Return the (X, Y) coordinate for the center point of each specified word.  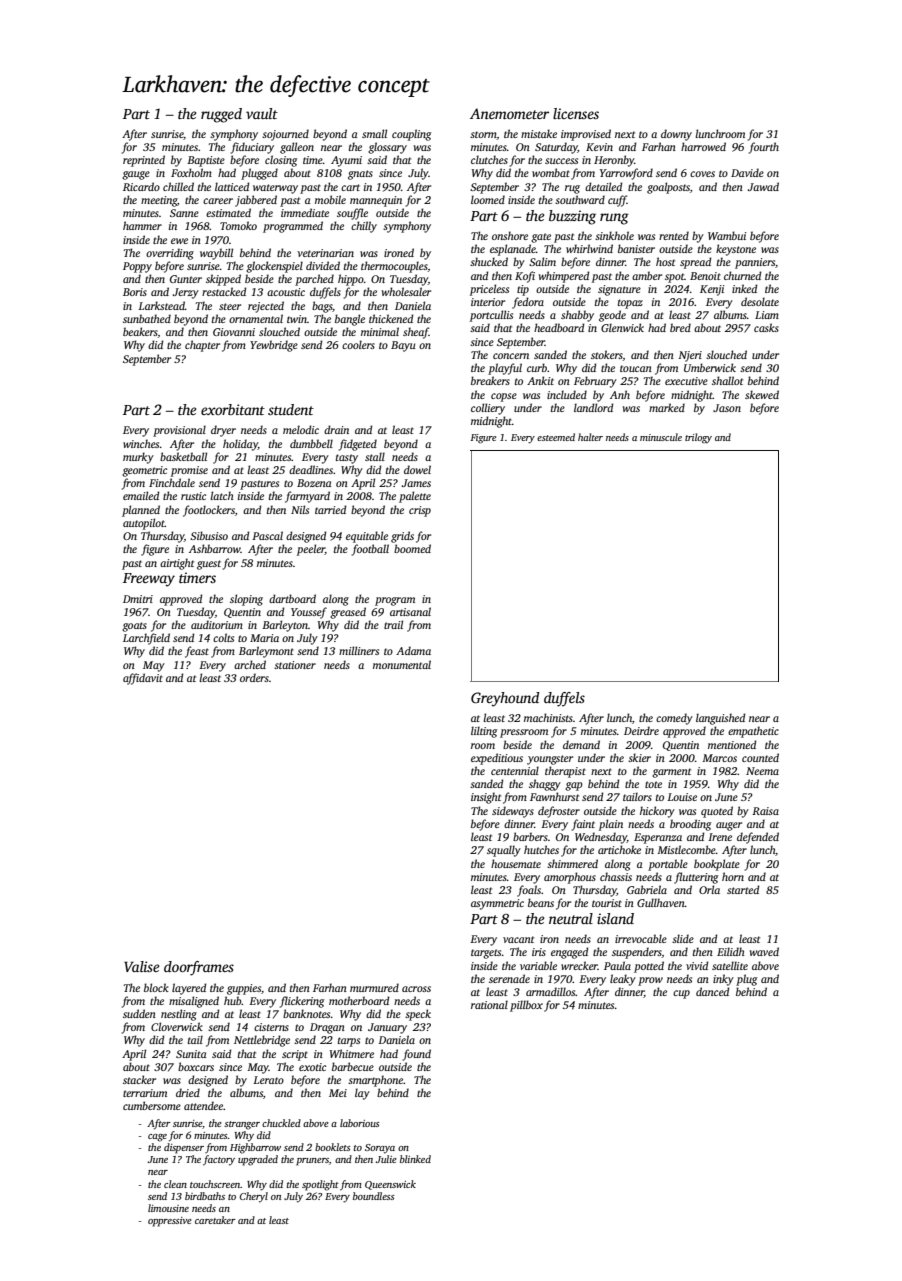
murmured (374, 987)
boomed (412, 548)
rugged (221, 115)
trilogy (698, 438)
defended (758, 838)
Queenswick (390, 1185)
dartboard (292, 598)
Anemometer (509, 113)
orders (254, 677)
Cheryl (254, 1197)
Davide (747, 172)
